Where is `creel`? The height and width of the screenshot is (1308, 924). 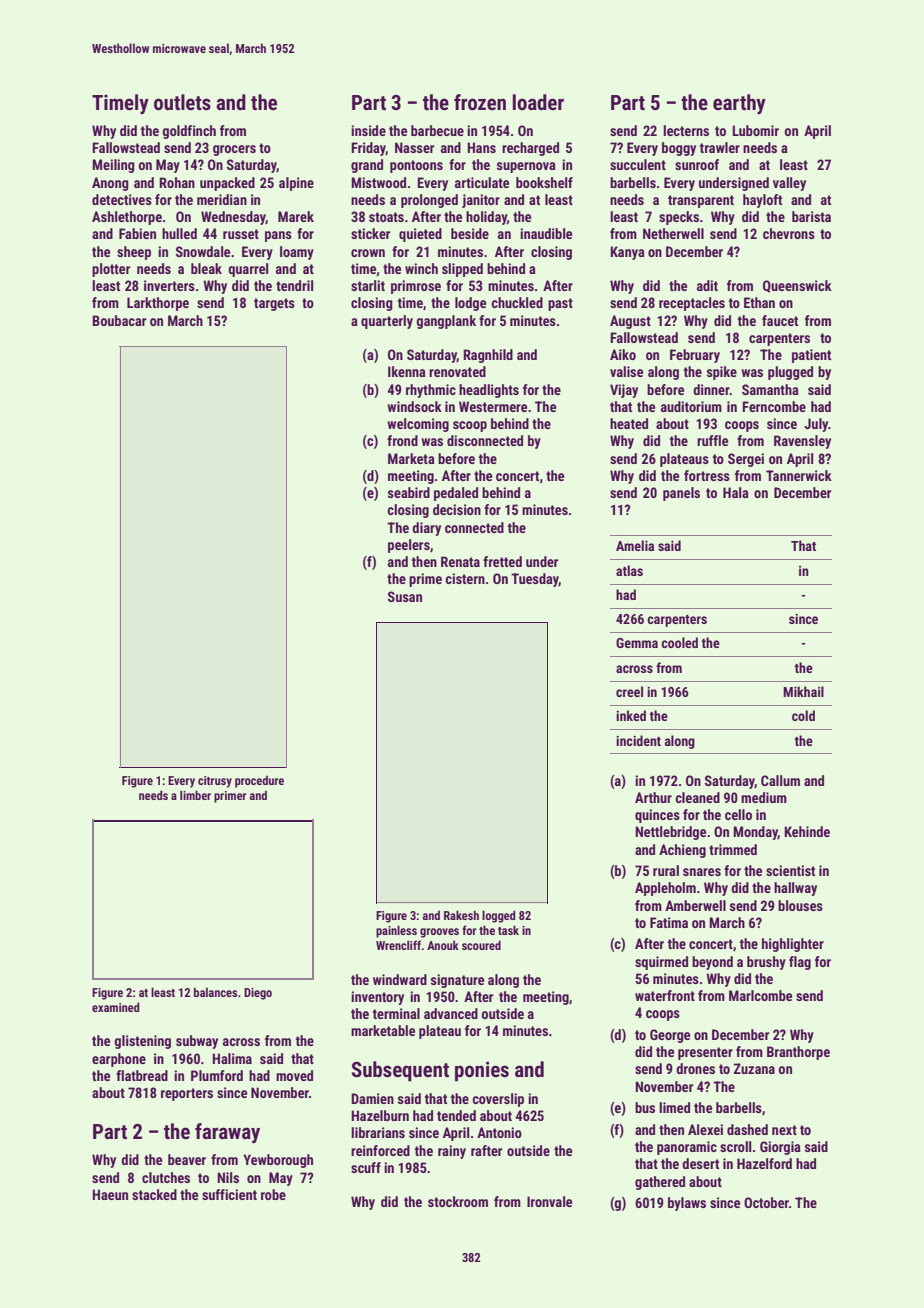
creel is located at coordinates (629, 691).
